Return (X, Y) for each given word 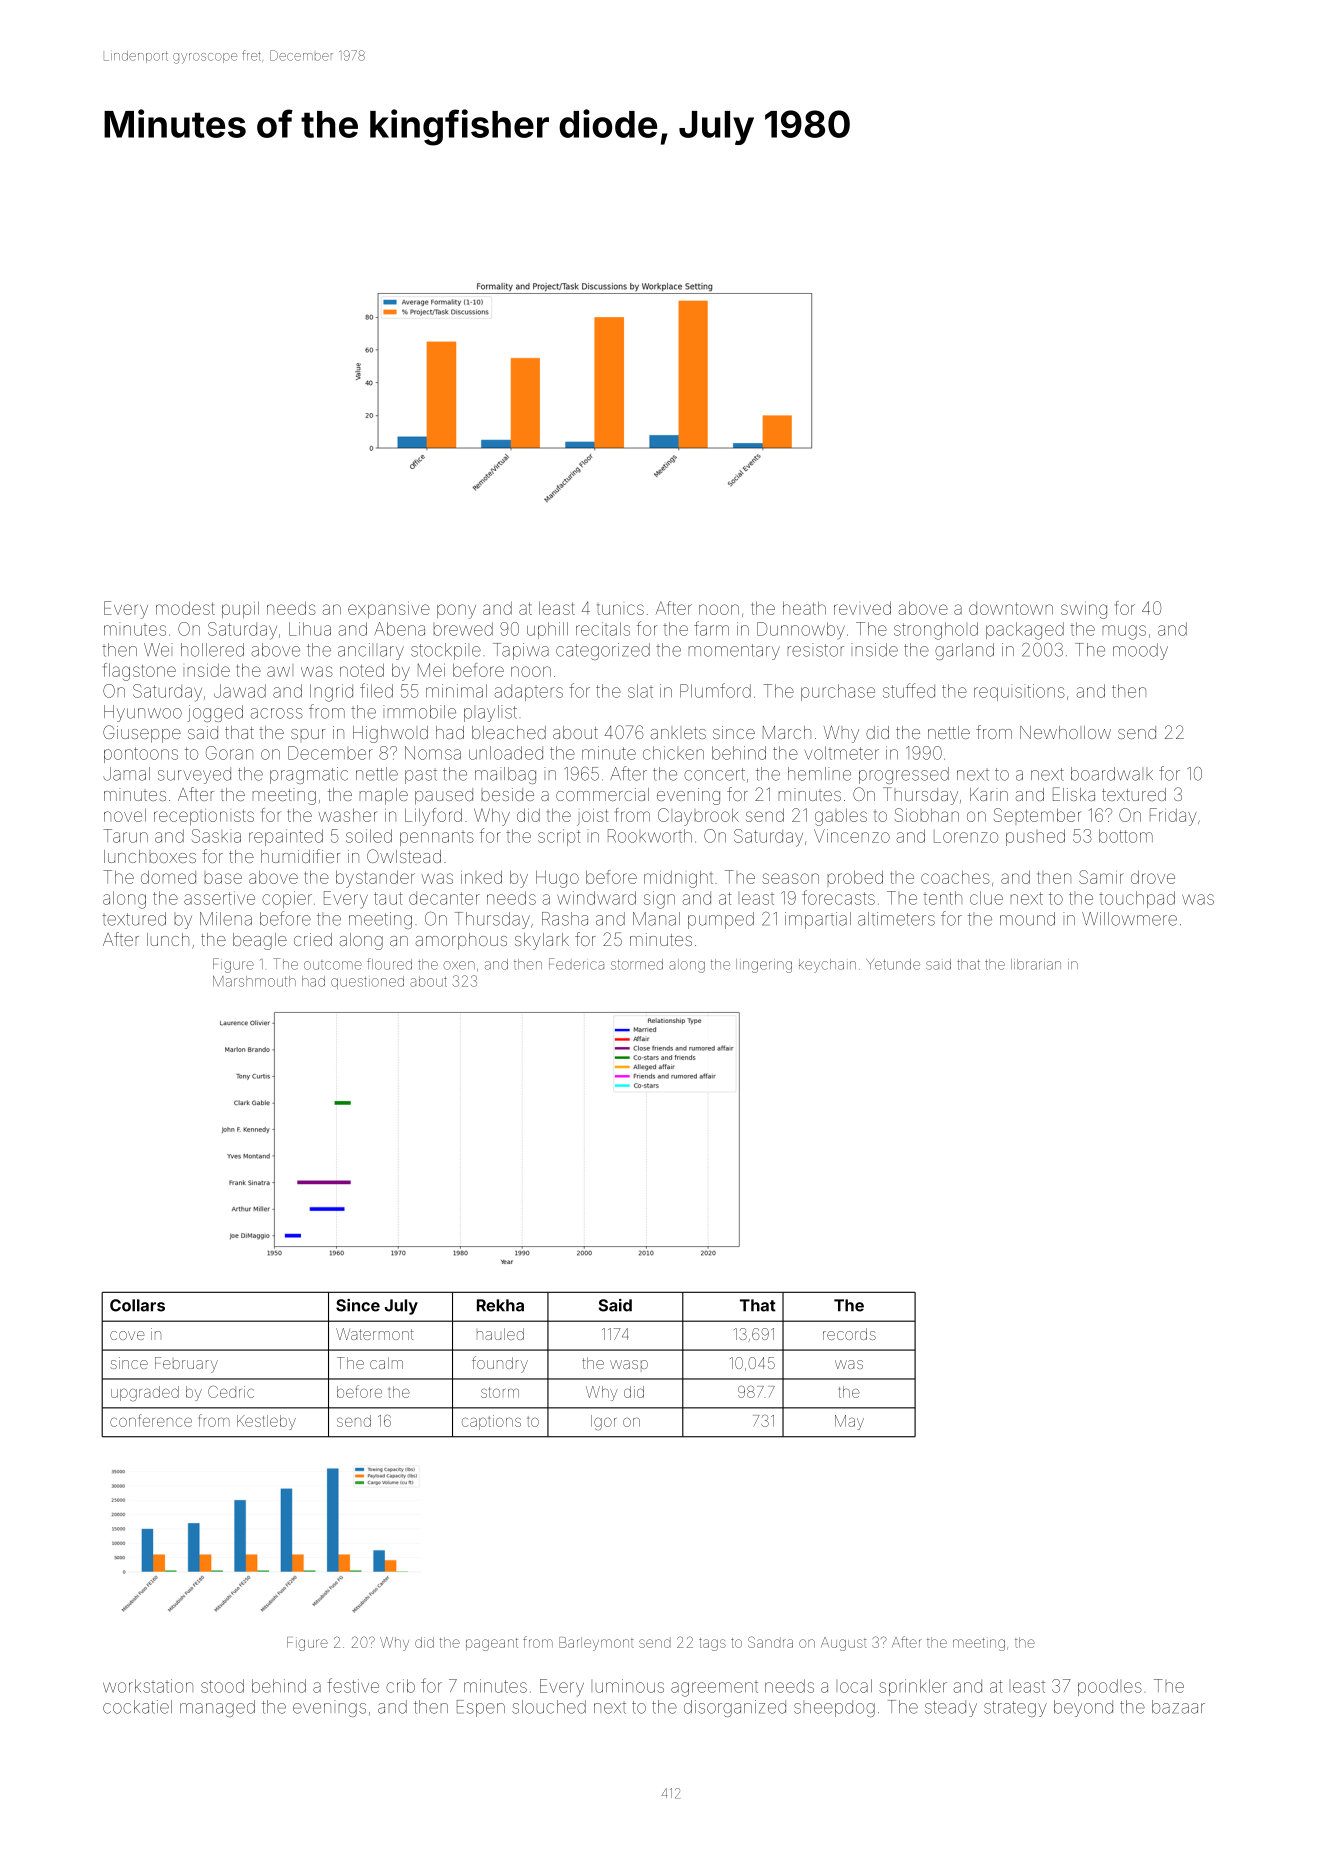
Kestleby (266, 1422)
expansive (389, 610)
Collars (137, 1305)
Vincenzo (852, 836)
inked (481, 877)
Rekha (500, 1305)
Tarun (125, 836)
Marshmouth (254, 981)
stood (222, 1686)
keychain (827, 966)
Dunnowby (801, 630)
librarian (1036, 964)
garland (964, 651)
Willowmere (1129, 919)
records (849, 1334)
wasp (629, 1364)
